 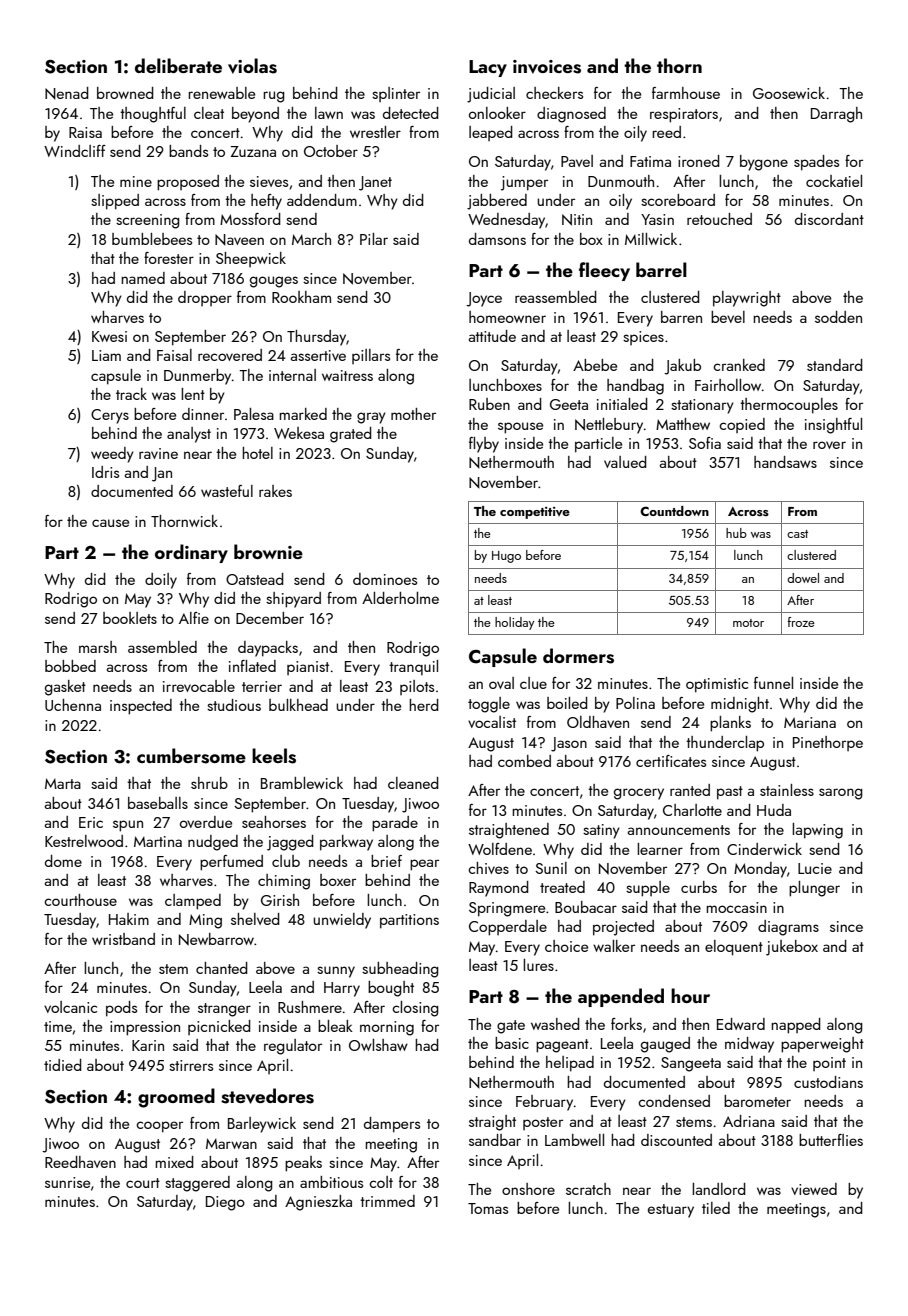 What do you see at coordinates (684, 115) in the document?
I see `respirators` at bounding box center [684, 115].
